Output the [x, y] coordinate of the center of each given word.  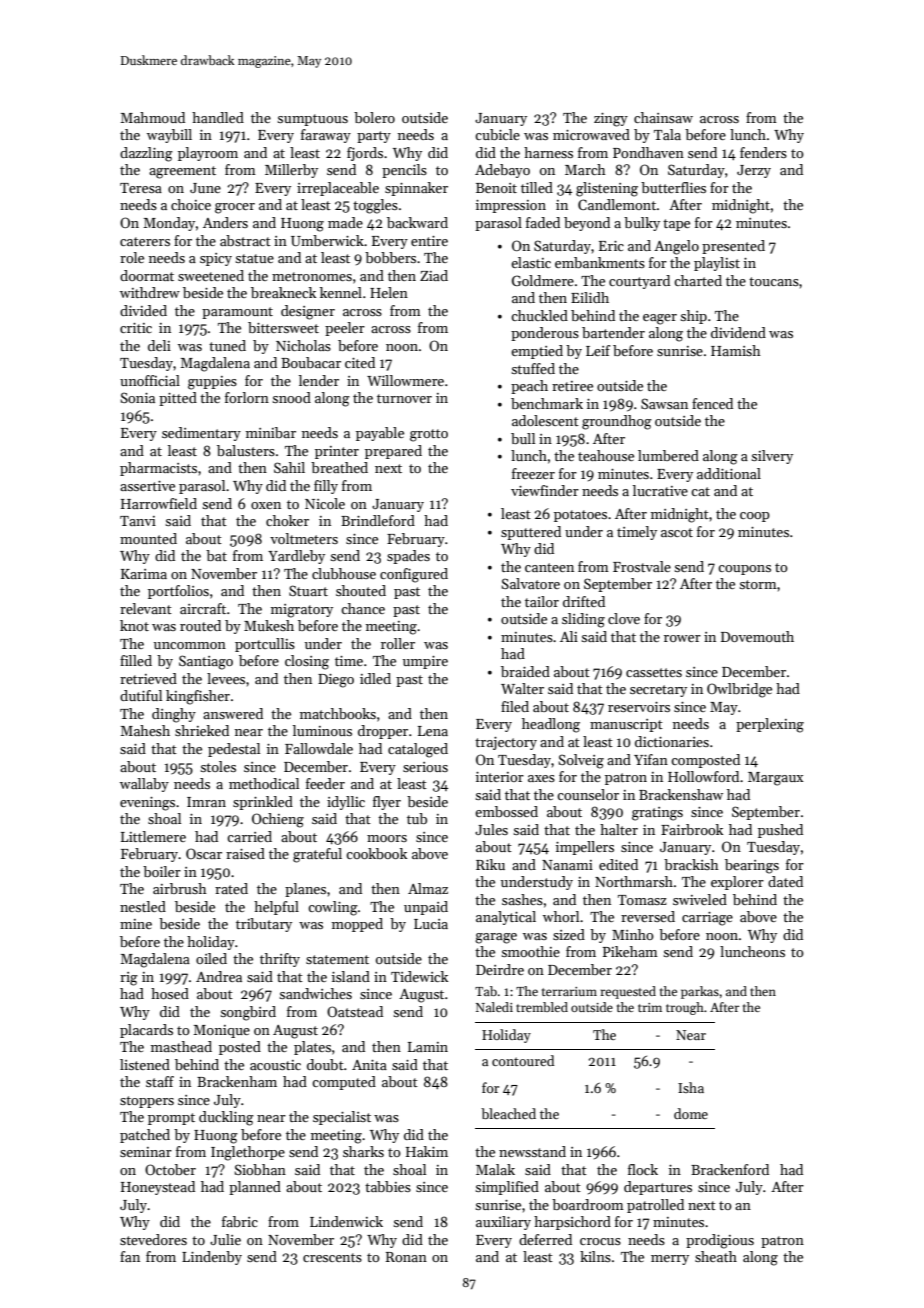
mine [136, 924]
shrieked [202, 730]
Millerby [291, 171]
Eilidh [590, 297]
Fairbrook [692, 829]
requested [628, 992]
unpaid [426, 908]
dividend [738, 332]
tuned [227, 345]
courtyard [639, 282]
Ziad [434, 275]
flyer [387, 803]
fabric [240, 1221]
